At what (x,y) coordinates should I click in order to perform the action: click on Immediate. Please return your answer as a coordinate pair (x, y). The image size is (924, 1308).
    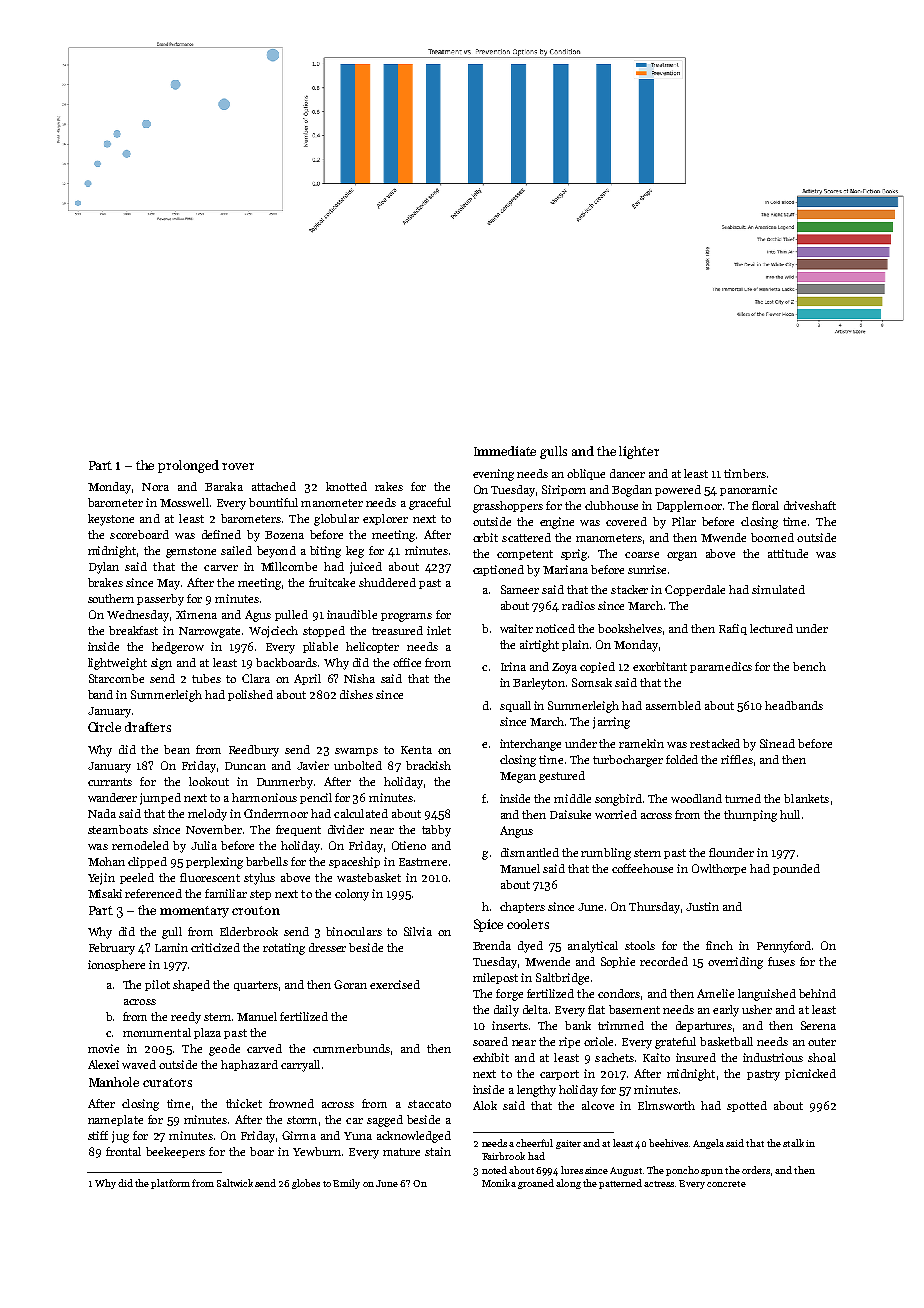
    Looking at the image, I should click on (505, 451).
